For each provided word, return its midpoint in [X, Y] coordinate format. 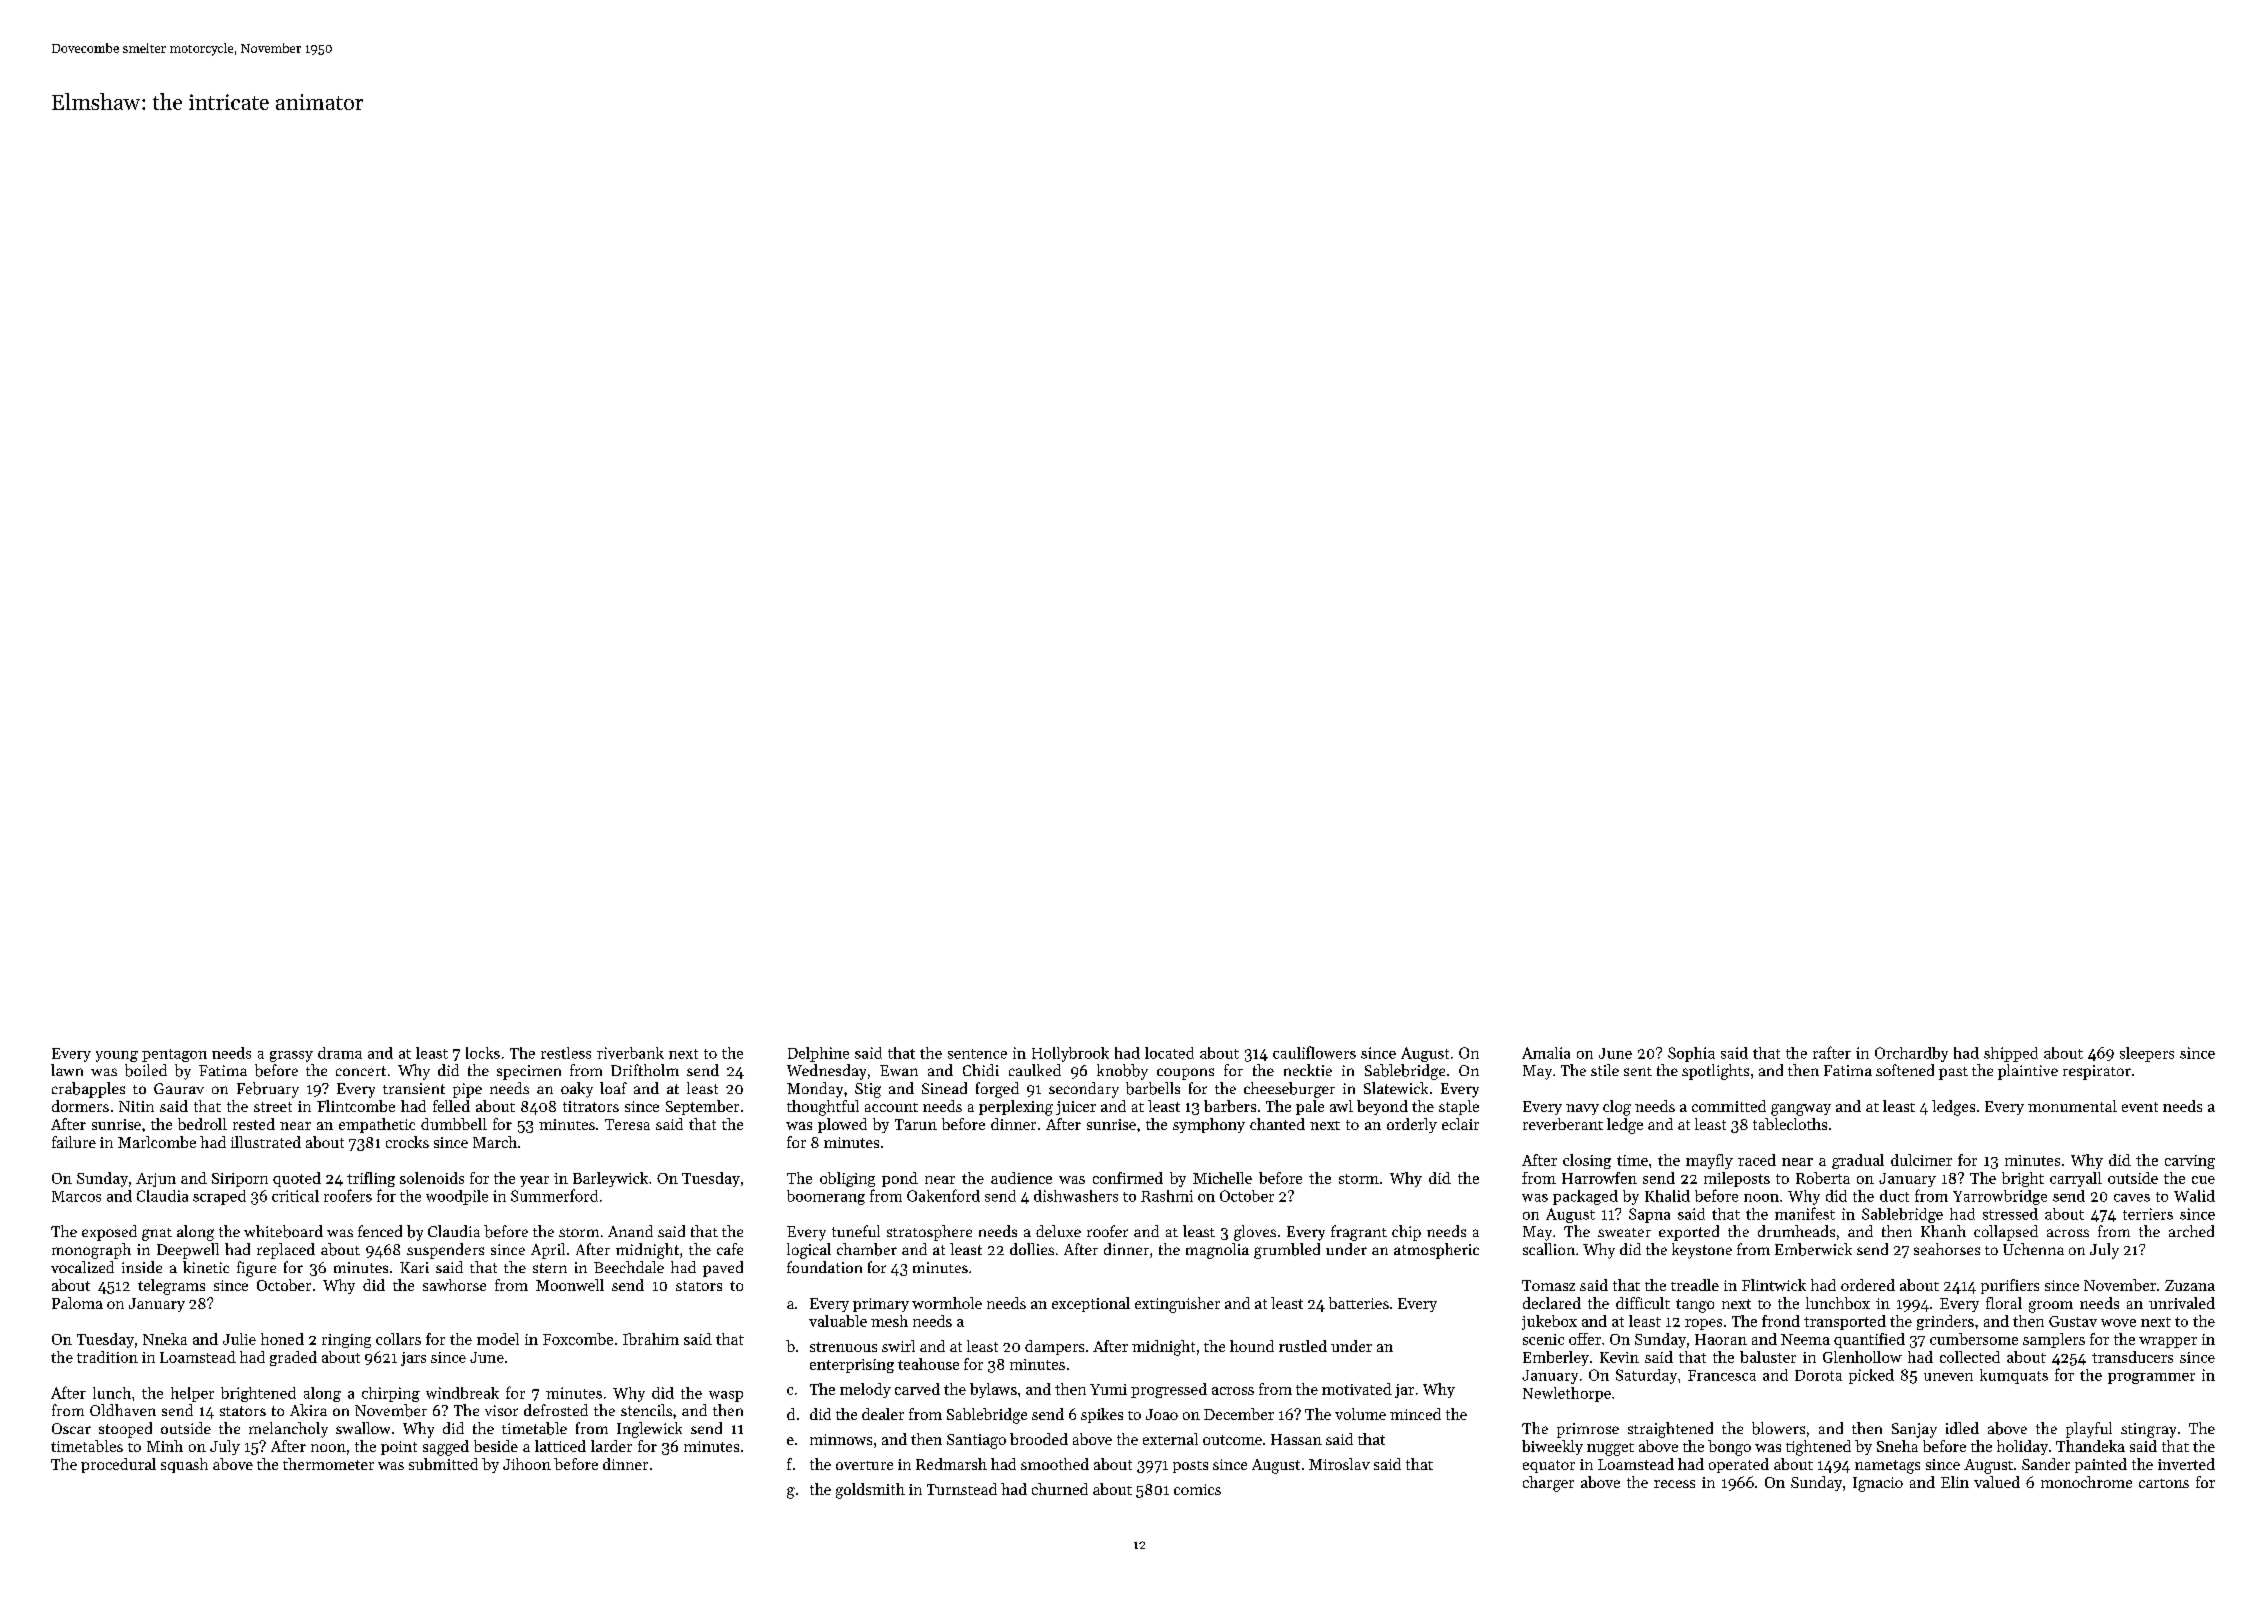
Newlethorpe [1567, 1394]
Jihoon [527, 1464]
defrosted [556, 1410]
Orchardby [1911, 1054]
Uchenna [2033, 1249]
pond [900, 1179]
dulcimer [1921, 1160]
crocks [407, 1142]
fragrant [1359, 1233]
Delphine [818, 1054]
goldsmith [870, 1491]
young [117, 1056]
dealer [883, 1414]
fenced [380, 1231]
